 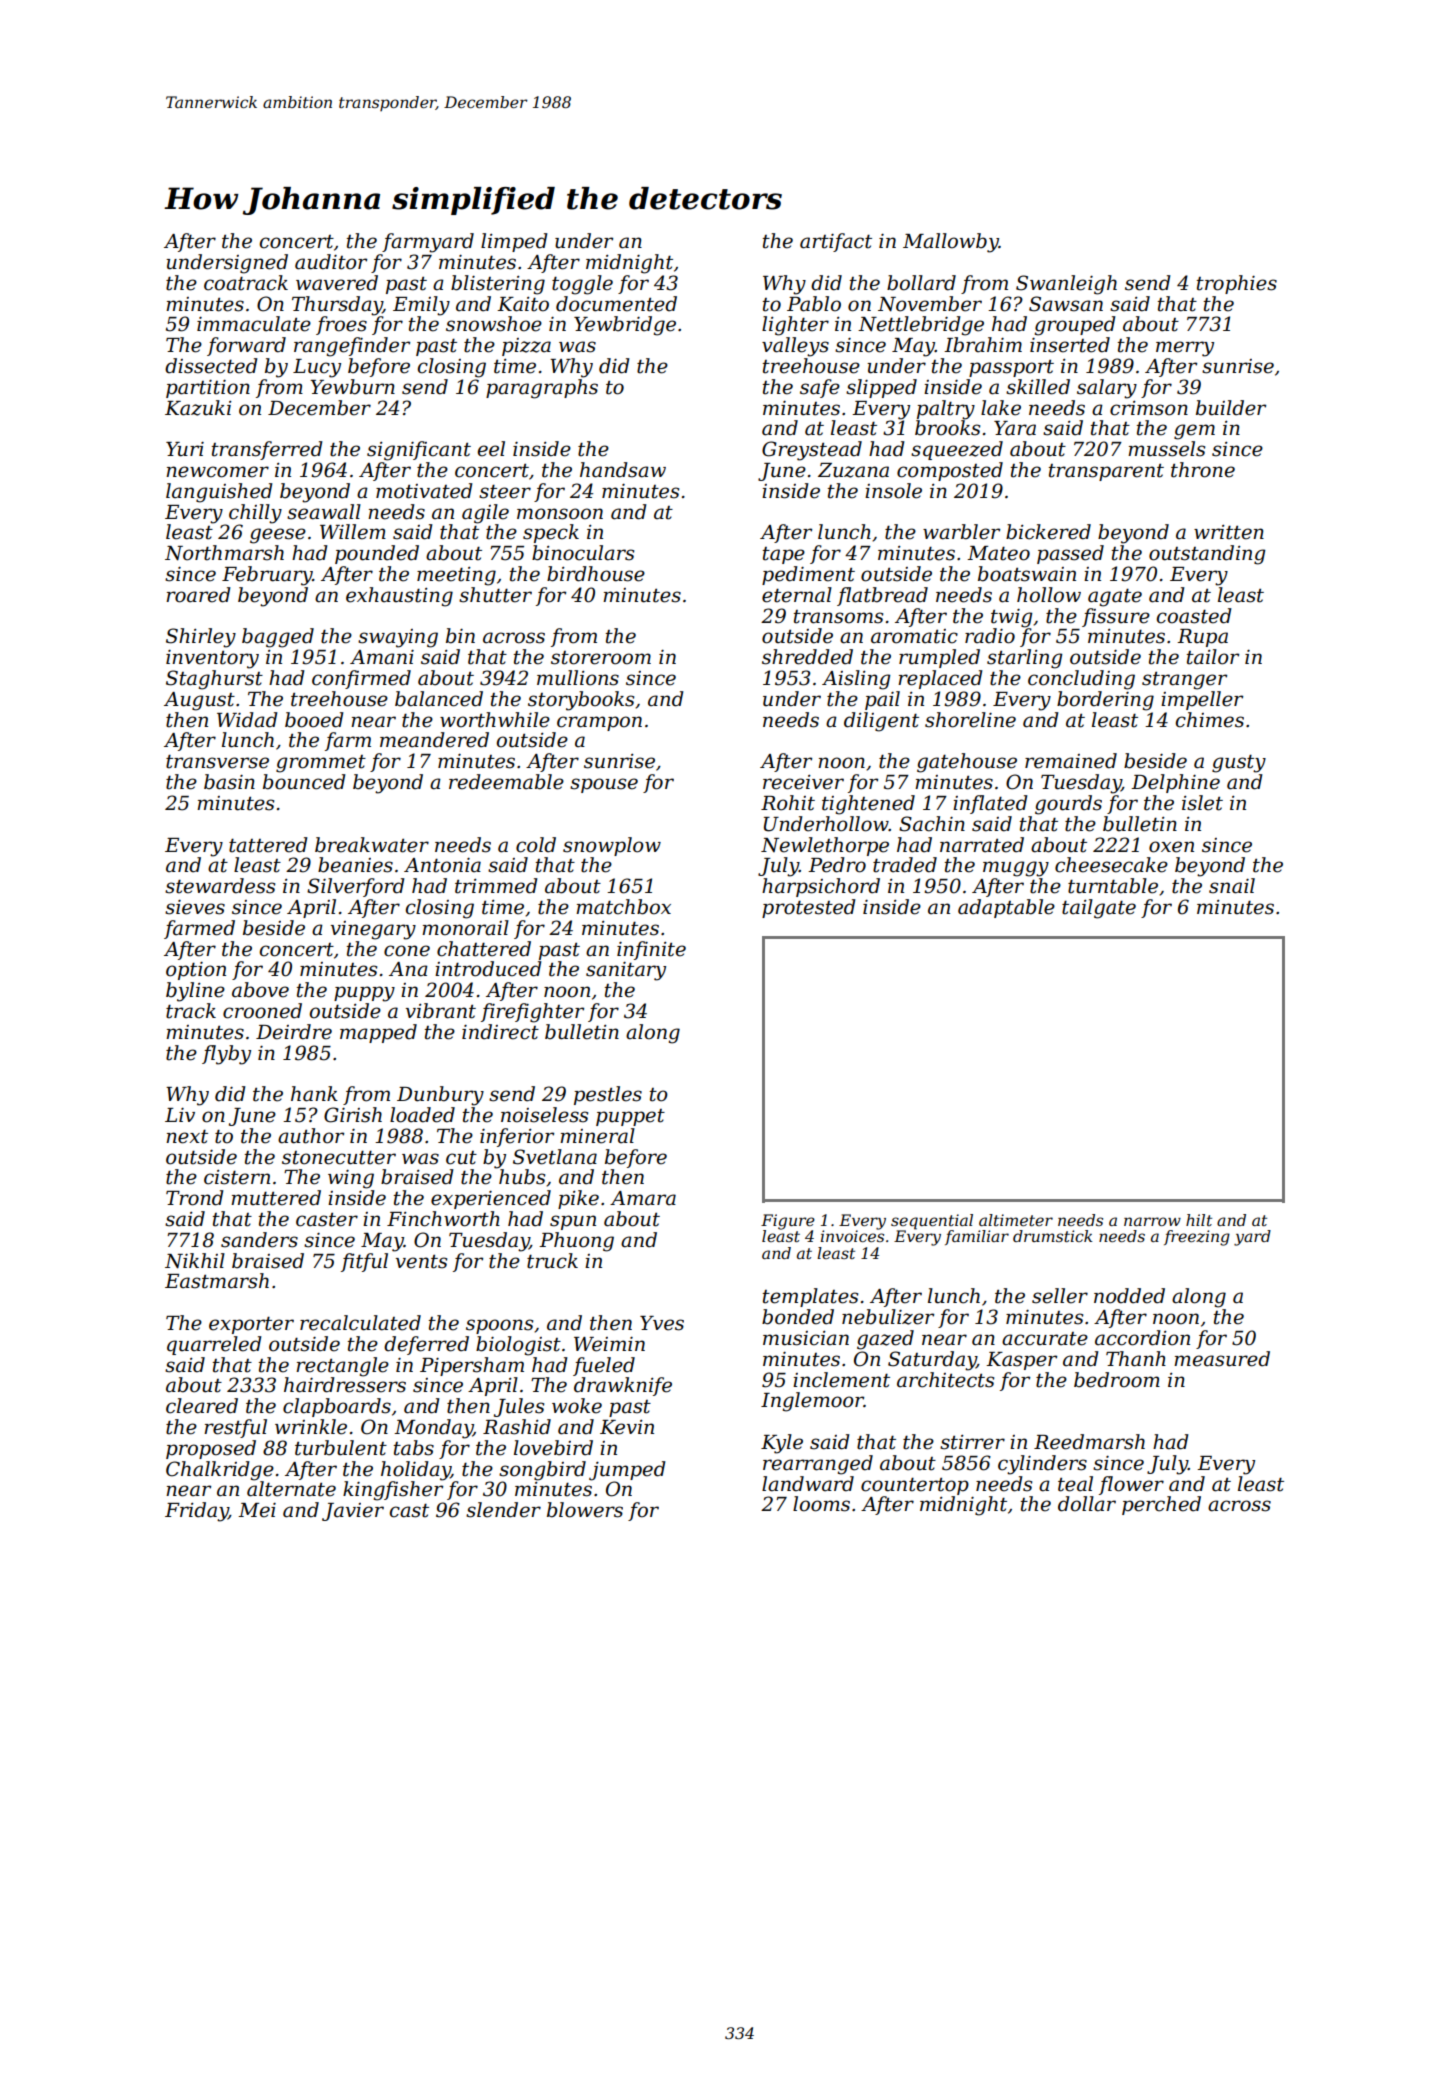 What do you see at coordinates (1203, 470) in the document?
I see `throne` at bounding box center [1203, 470].
